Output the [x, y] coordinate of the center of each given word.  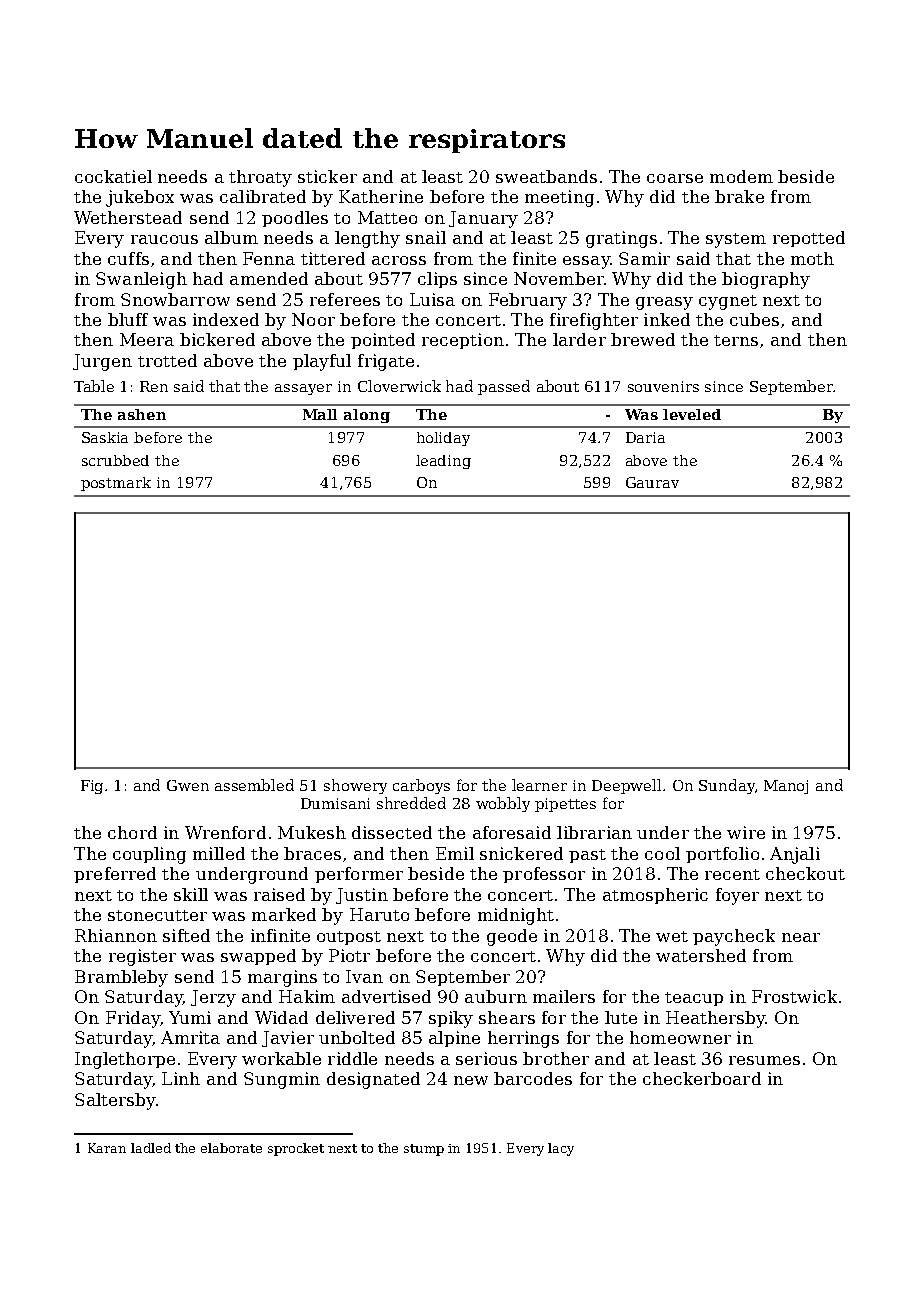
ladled [151, 1148]
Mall [320, 414]
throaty [260, 178]
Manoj [786, 787]
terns [736, 340]
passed [504, 387]
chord [132, 832]
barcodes [533, 1078]
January [483, 219]
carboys [421, 786]
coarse [675, 178]
